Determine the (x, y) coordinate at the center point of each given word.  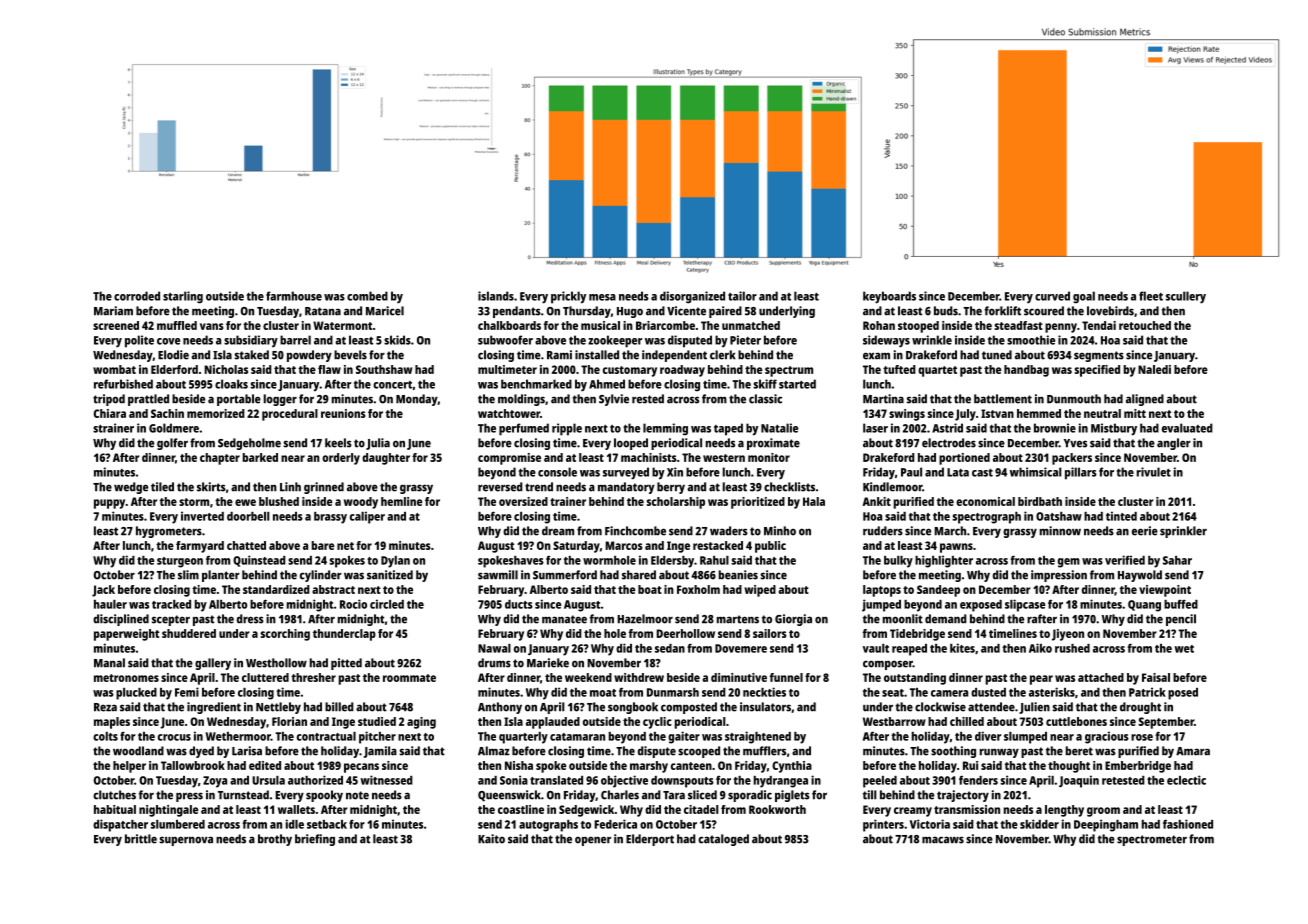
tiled (162, 487)
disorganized (692, 297)
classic (765, 399)
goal (1084, 297)
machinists (649, 457)
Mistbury (1114, 429)
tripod (109, 400)
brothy (275, 840)
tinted (1121, 516)
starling (183, 297)
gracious (1107, 737)
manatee (564, 619)
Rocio (353, 604)
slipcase (1025, 605)
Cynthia (792, 767)
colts (105, 736)
